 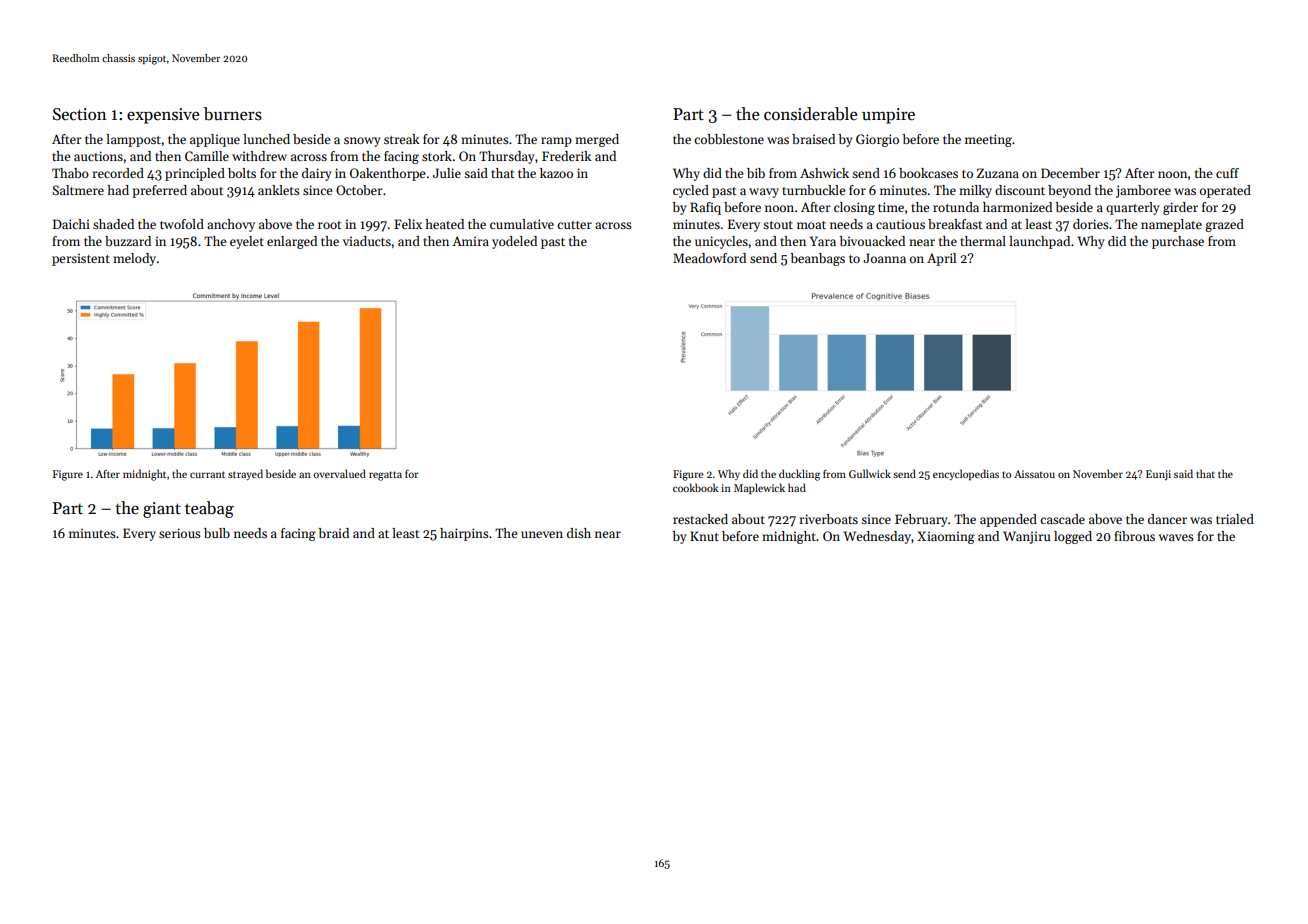 I want to click on purchase, so click(x=1178, y=242).
